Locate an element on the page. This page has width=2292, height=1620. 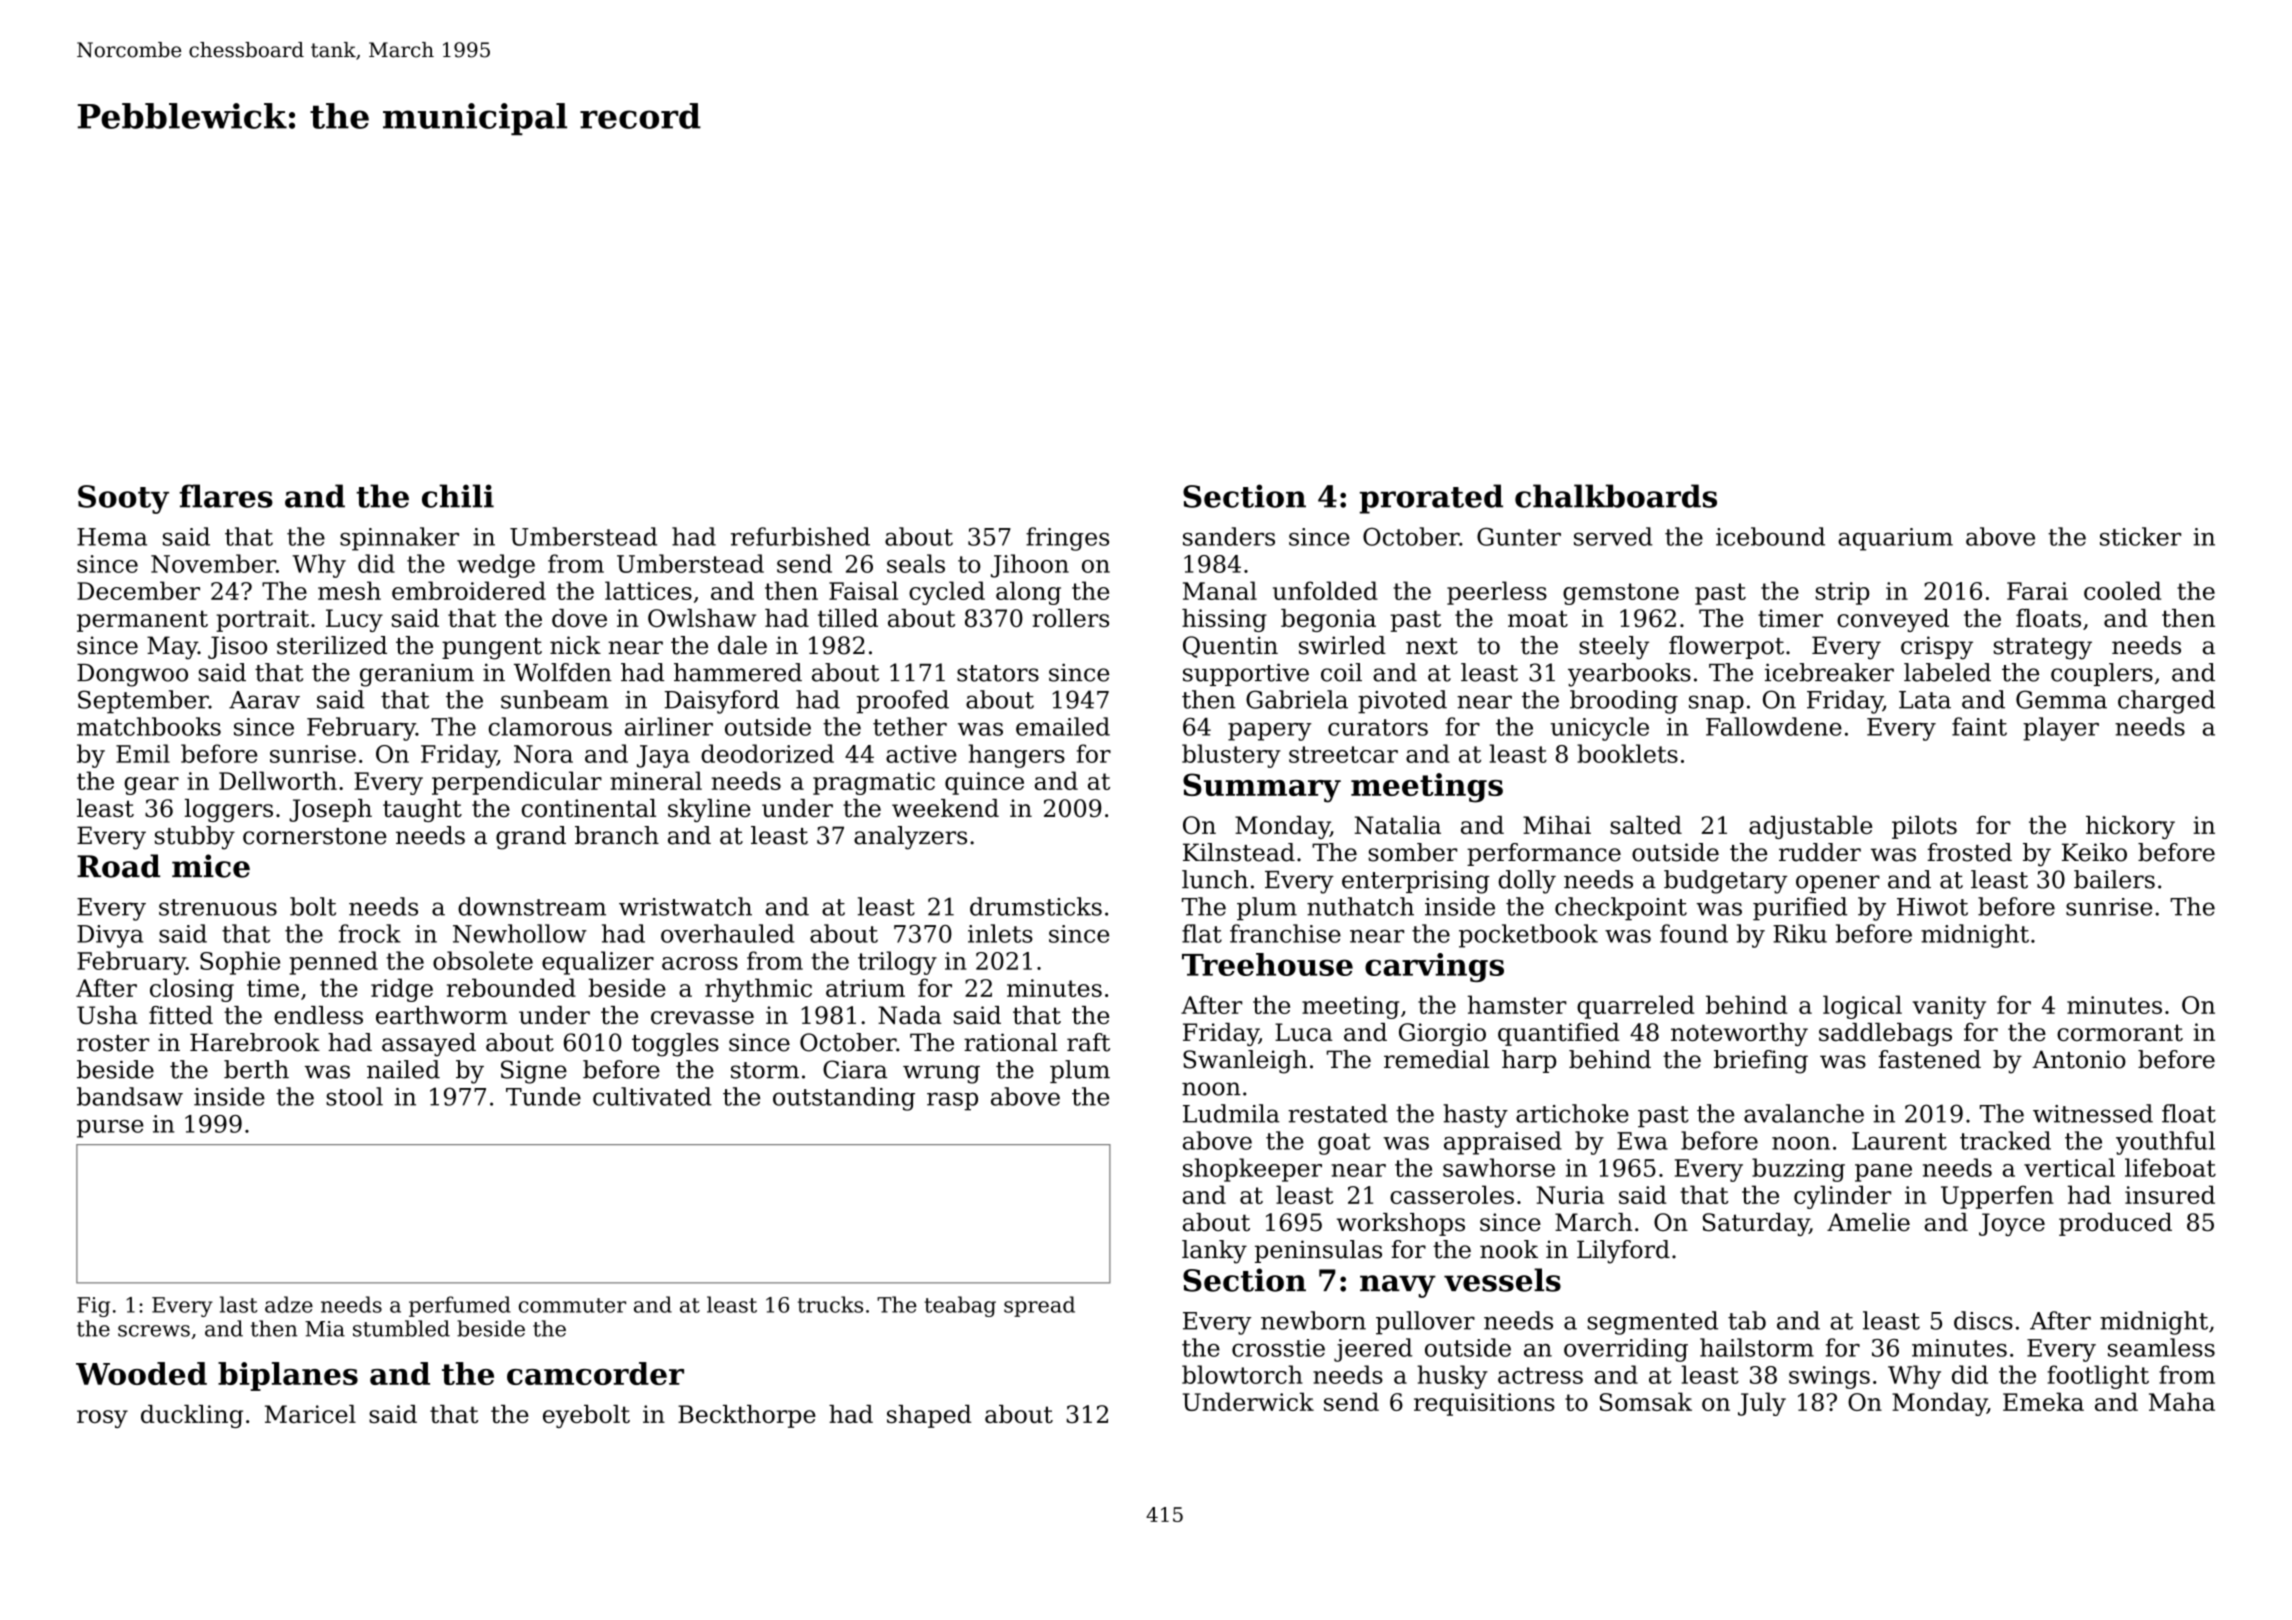
Summary is located at coordinates (1262, 788).
